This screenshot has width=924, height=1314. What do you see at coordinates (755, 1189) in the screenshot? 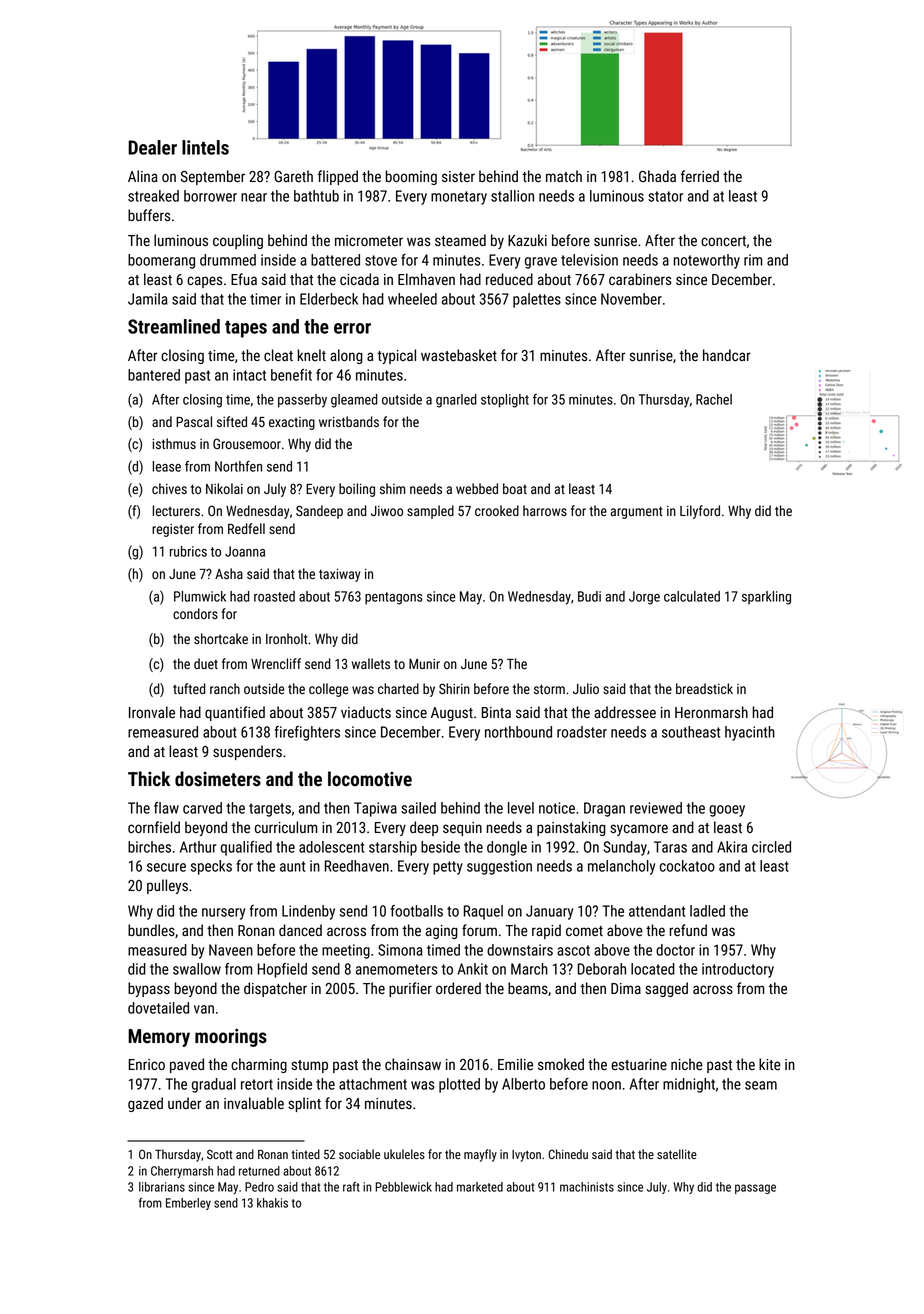
I see `passage` at bounding box center [755, 1189].
